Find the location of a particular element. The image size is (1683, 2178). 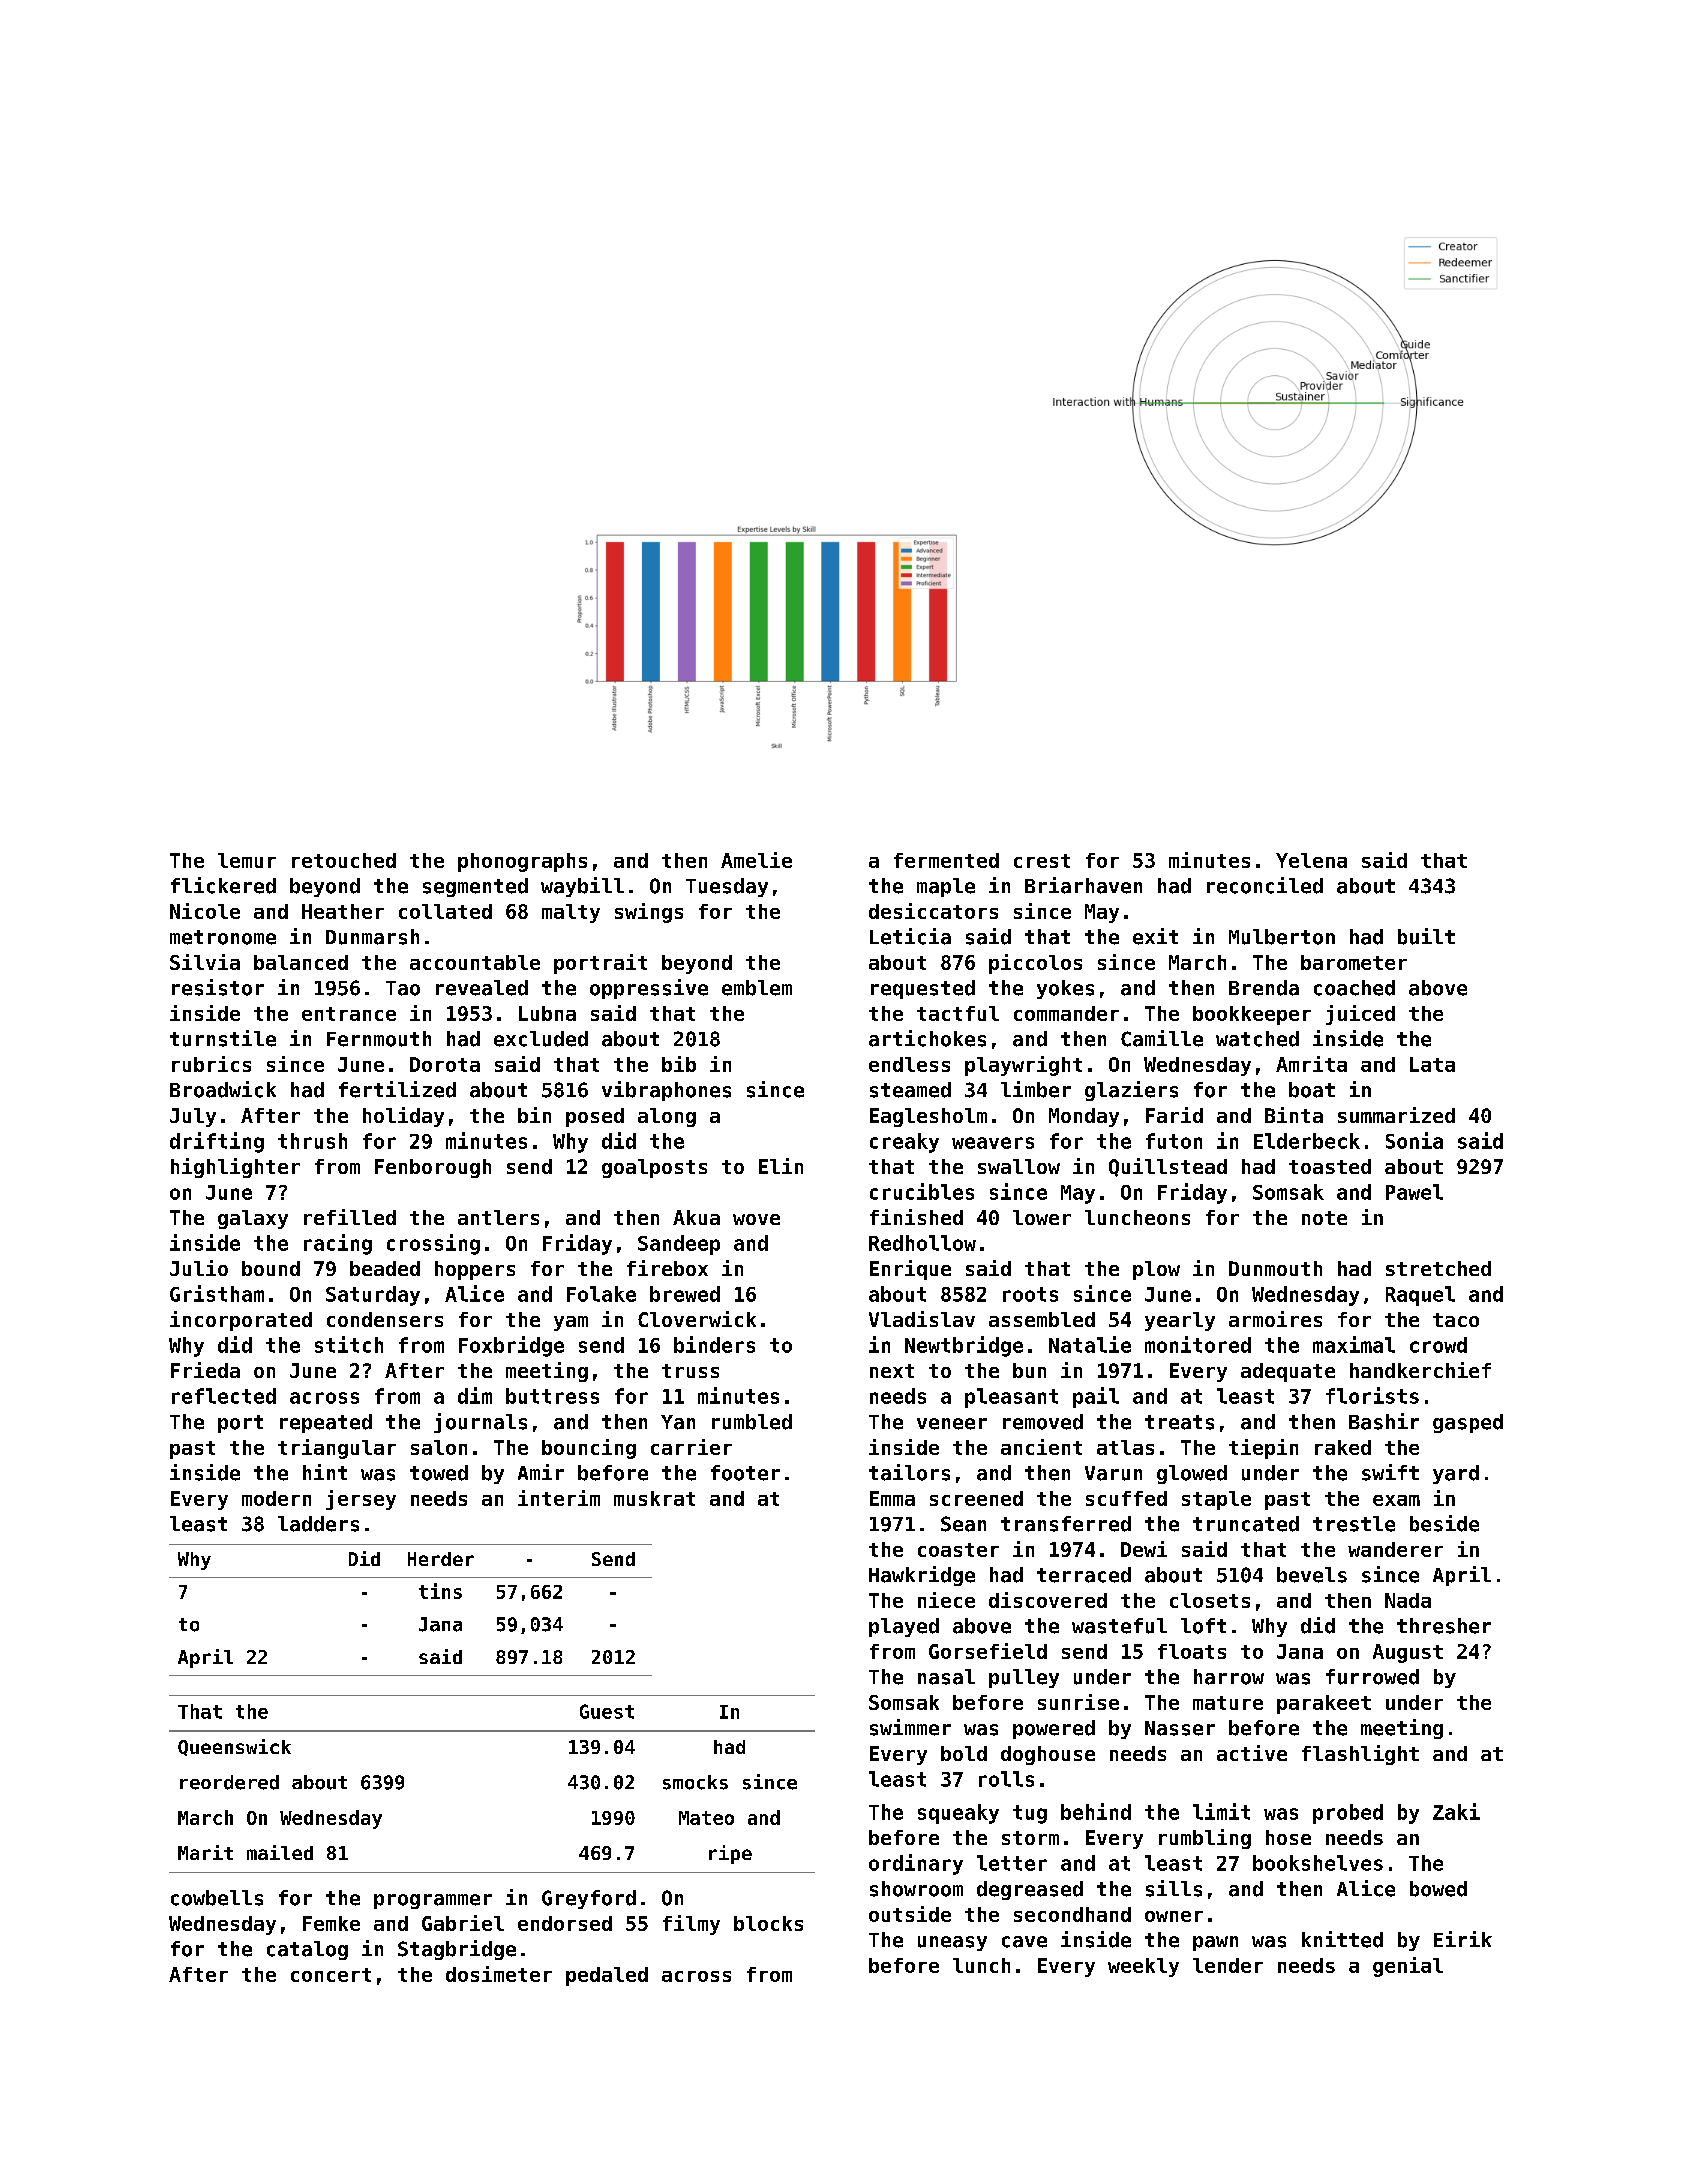

active is located at coordinates (1252, 1753).
